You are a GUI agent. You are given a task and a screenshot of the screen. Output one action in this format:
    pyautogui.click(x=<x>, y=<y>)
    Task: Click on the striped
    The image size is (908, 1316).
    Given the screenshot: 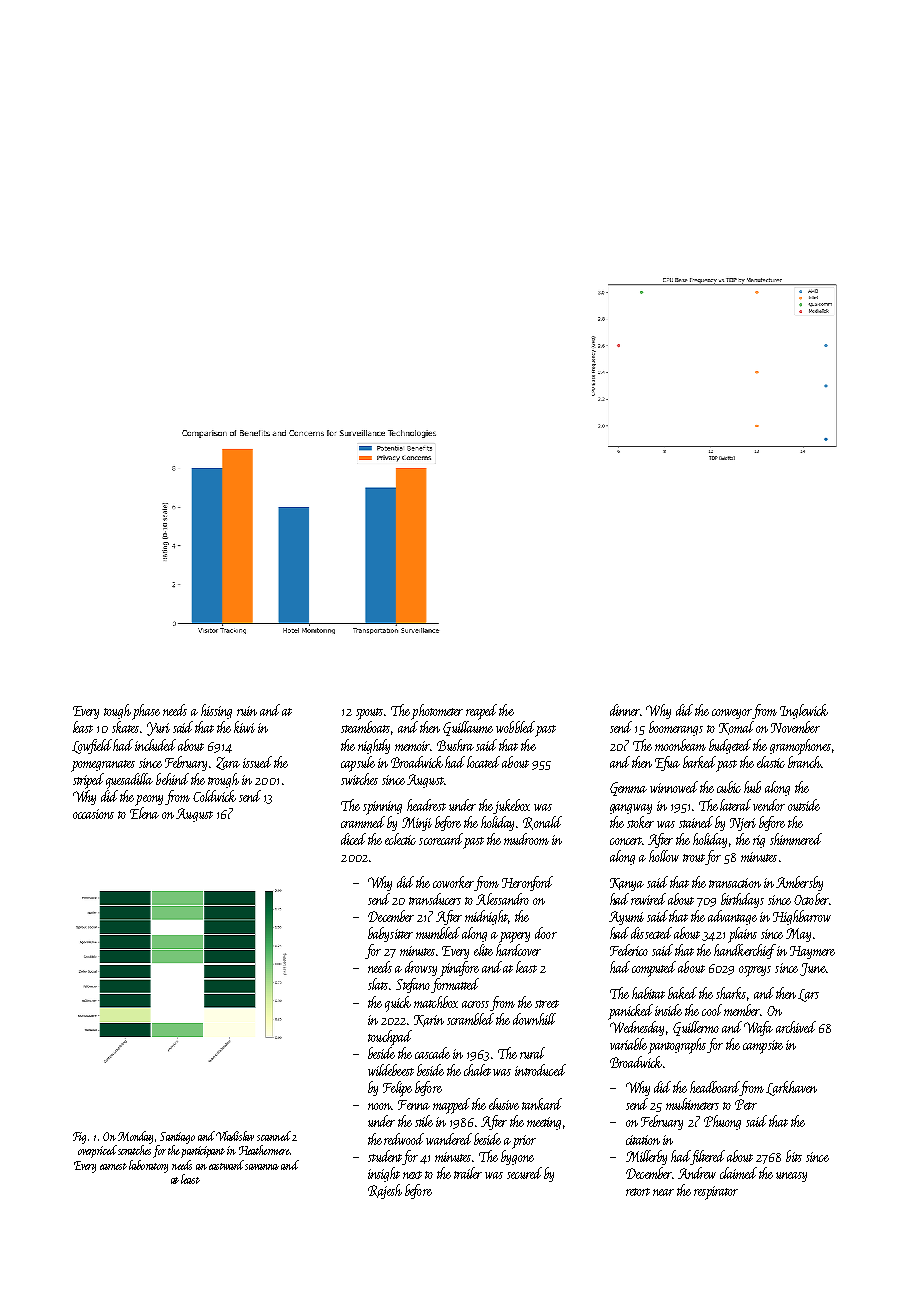 What is the action you would take?
    pyautogui.click(x=88, y=781)
